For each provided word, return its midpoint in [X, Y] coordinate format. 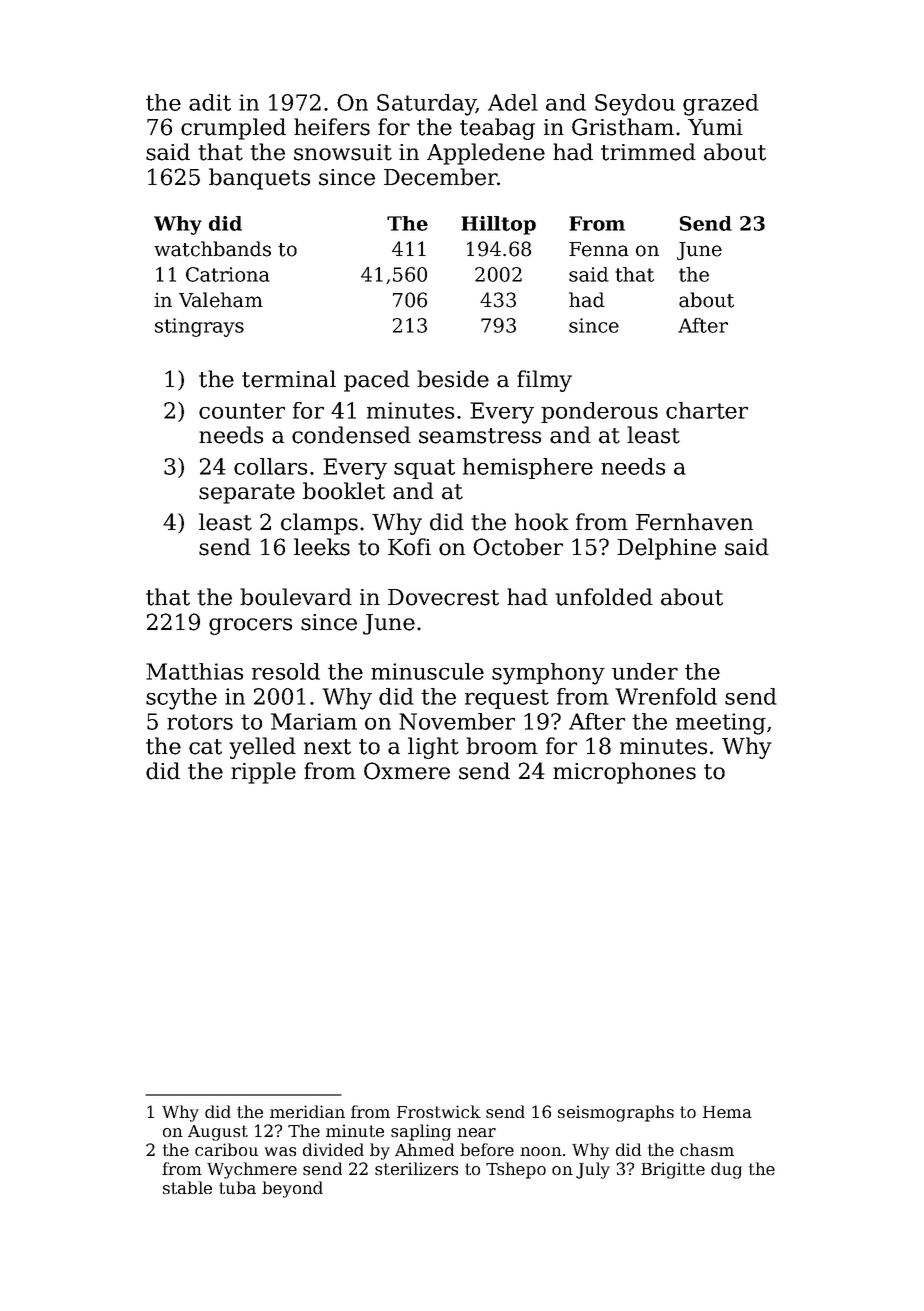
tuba [237, 1187]
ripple [263, 773]
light [433, 748]
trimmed [648, 152]
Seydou [635, 105]
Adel [513, 102]
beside [453, 379]
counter [242, 411]
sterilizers [416, 1168]
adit [210, 102]
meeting [721, 724]
